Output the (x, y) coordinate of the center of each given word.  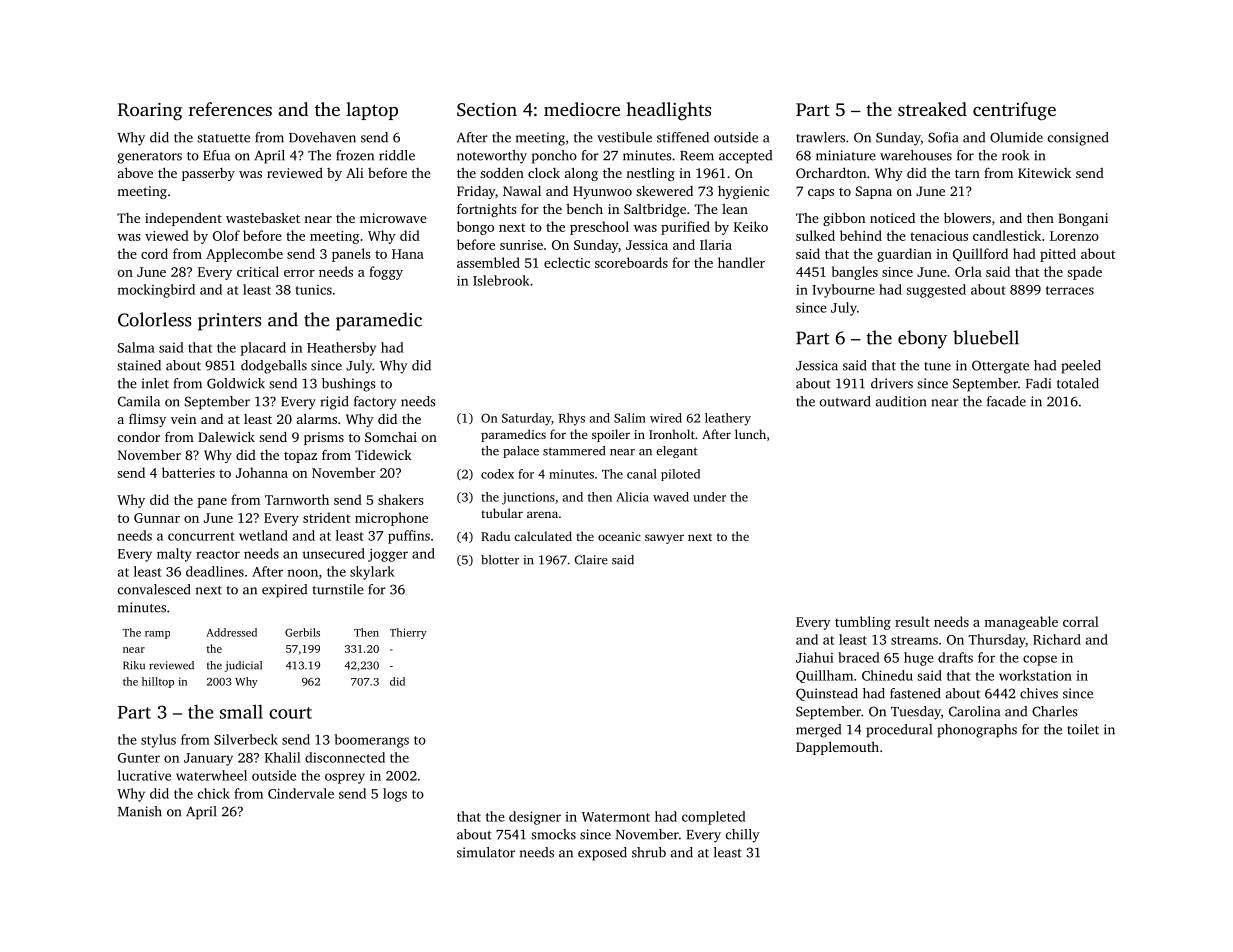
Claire (591, 560)
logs (395, 795)
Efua (216, 155)
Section (487, 110)
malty (174, 555)
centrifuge (1014, 111)
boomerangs (372, 741)
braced (859, 657)
